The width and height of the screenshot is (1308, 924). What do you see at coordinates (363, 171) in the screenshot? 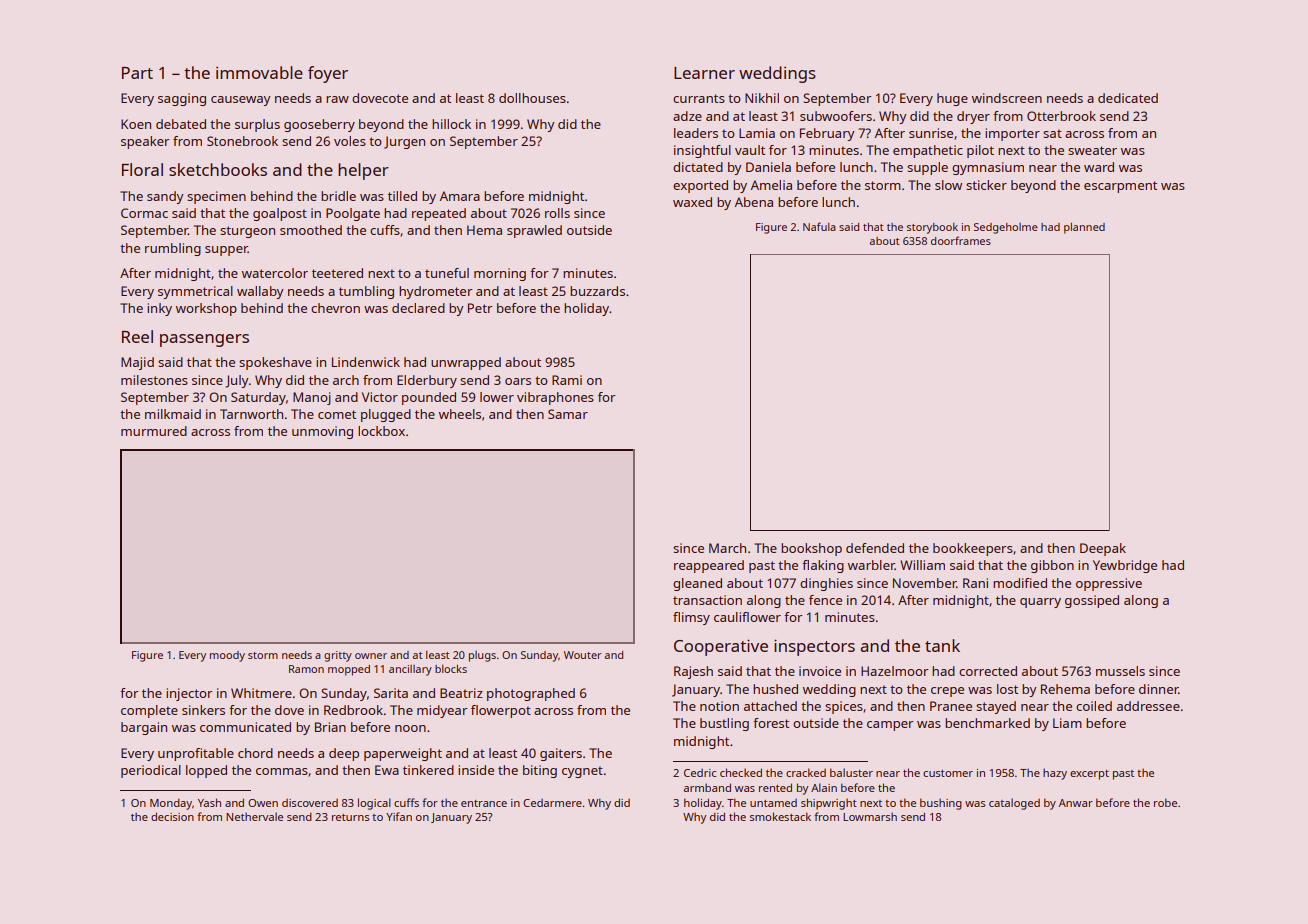
I see `helper` at bounding box center [363, 171].
